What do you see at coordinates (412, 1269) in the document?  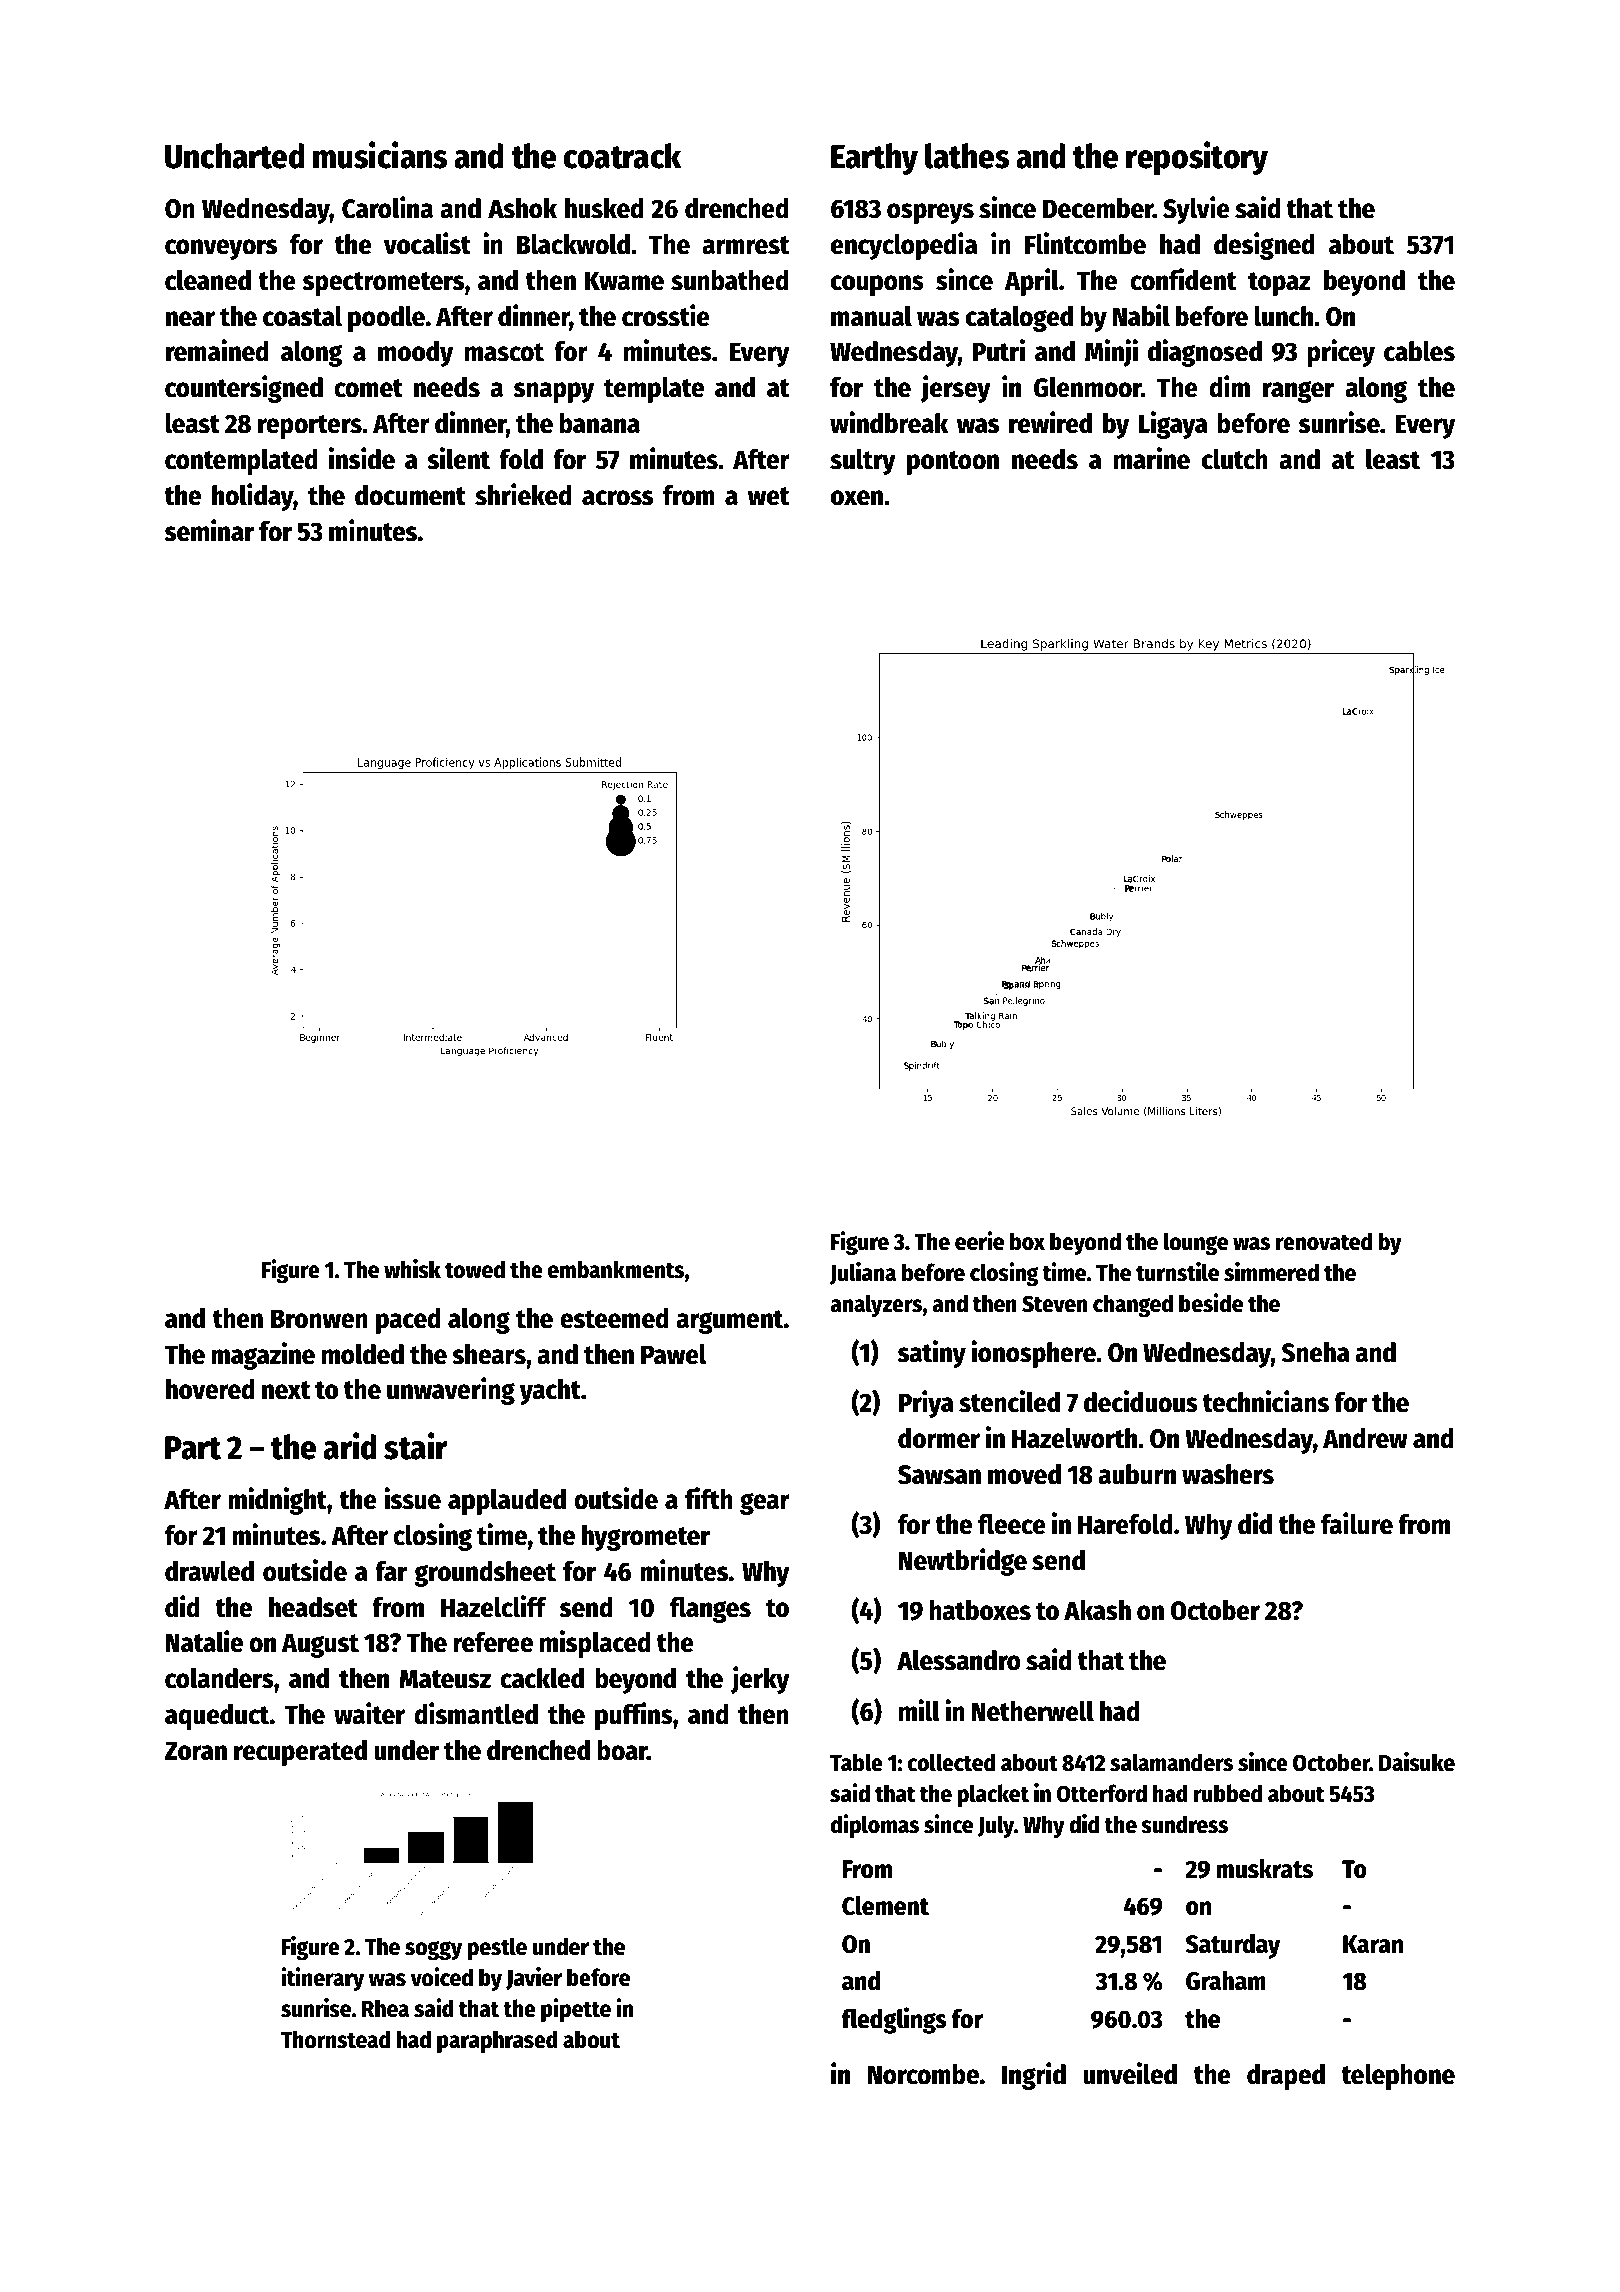 I see `whisk` at bounding box center [412, 1269].
